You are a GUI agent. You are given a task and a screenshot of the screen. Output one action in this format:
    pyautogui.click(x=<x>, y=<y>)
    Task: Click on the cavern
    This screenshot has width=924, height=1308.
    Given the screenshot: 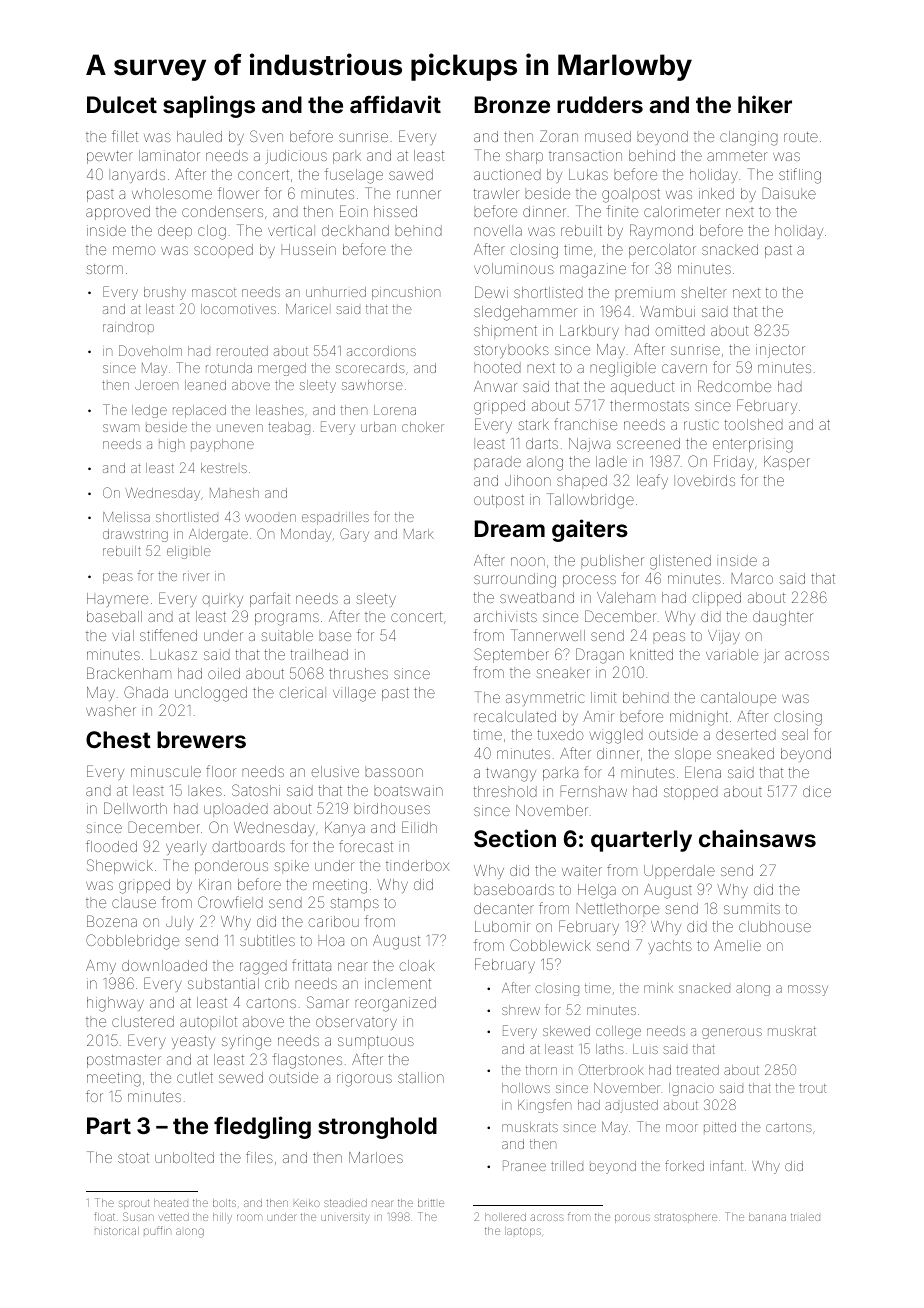 What is the action you would take?
    pyautogui.click(x=684, y=368)
